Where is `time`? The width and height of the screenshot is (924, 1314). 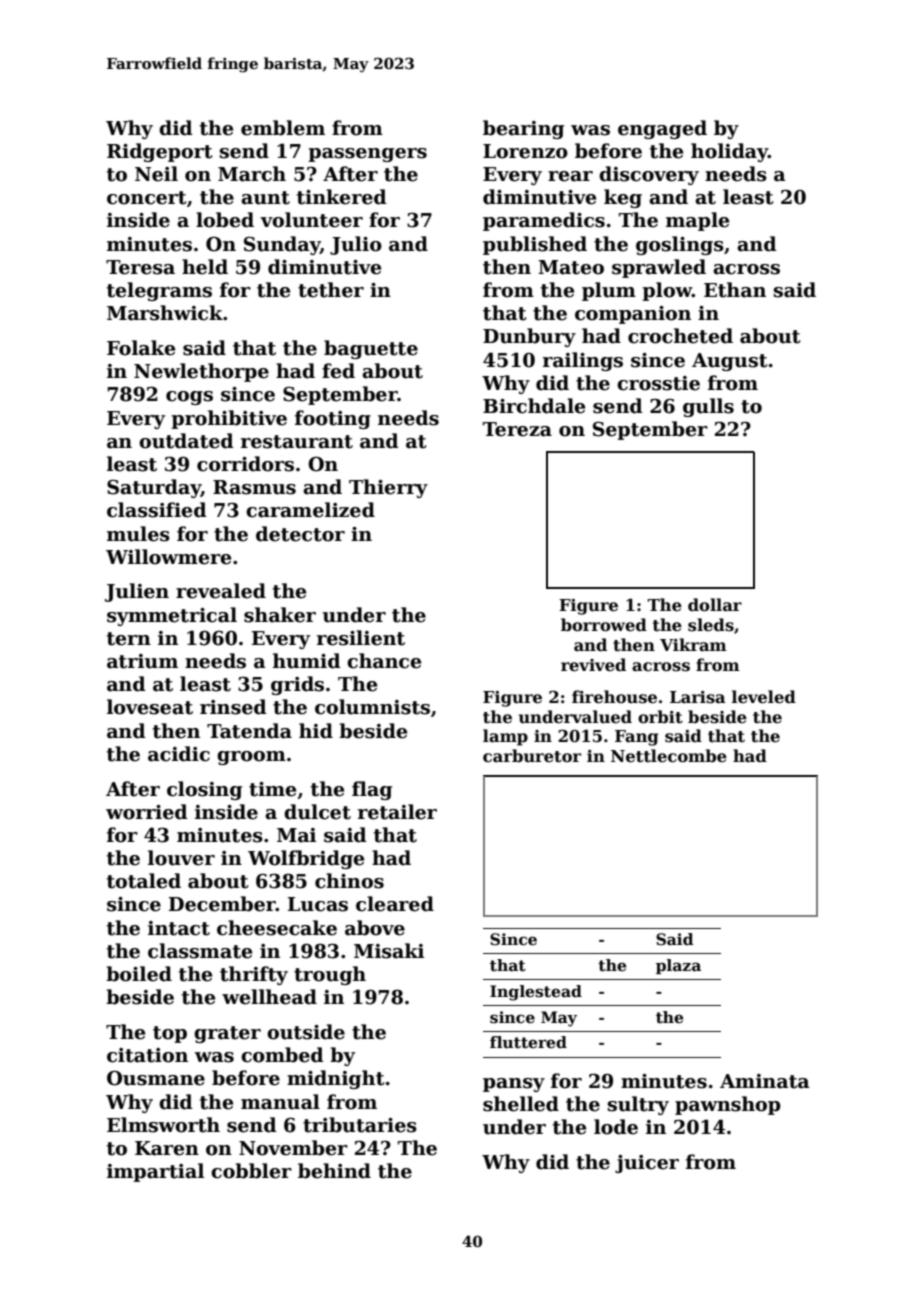 time is located at coordinates (272, 789).
